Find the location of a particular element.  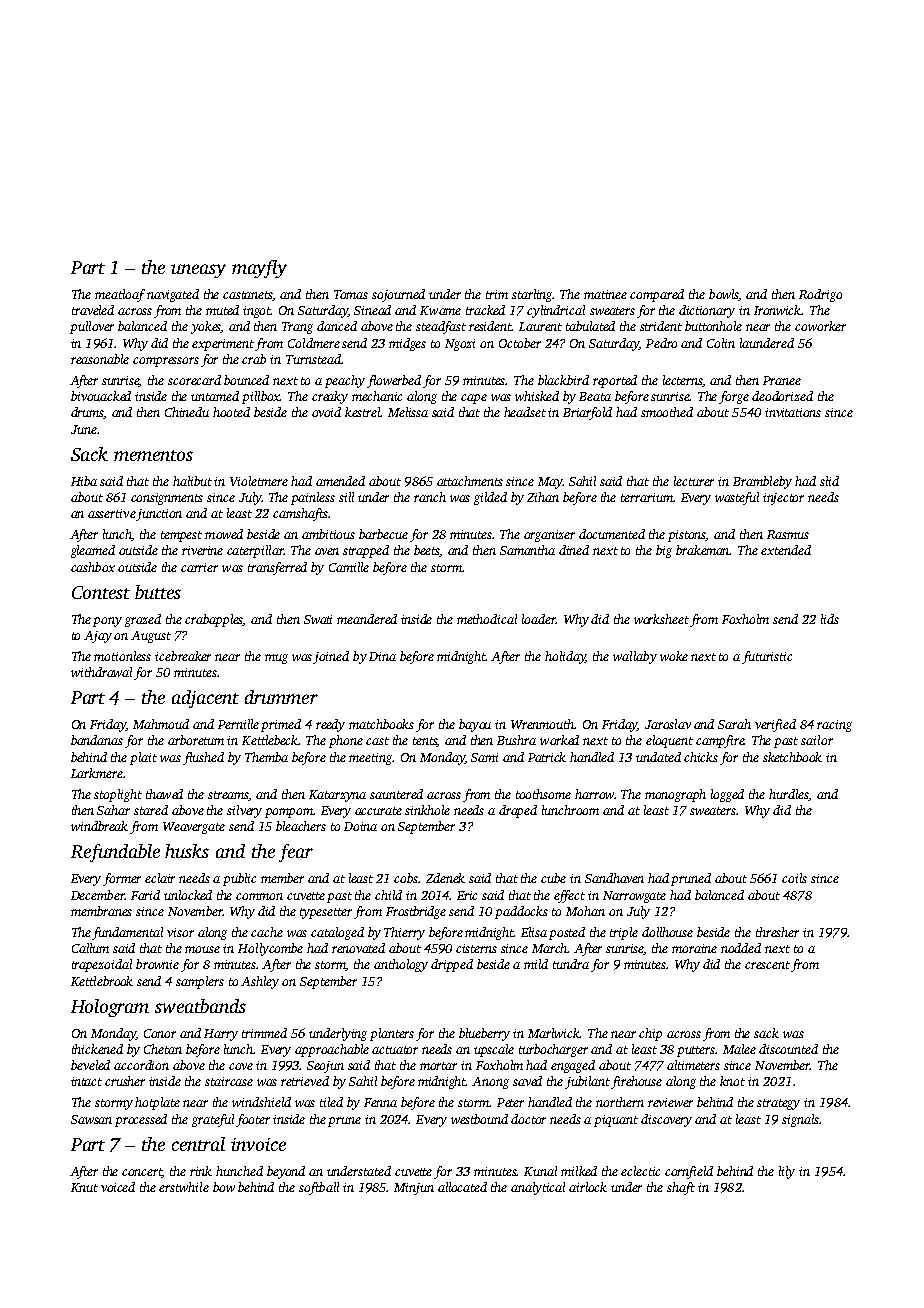

former is located at coordinates (122, 879).
